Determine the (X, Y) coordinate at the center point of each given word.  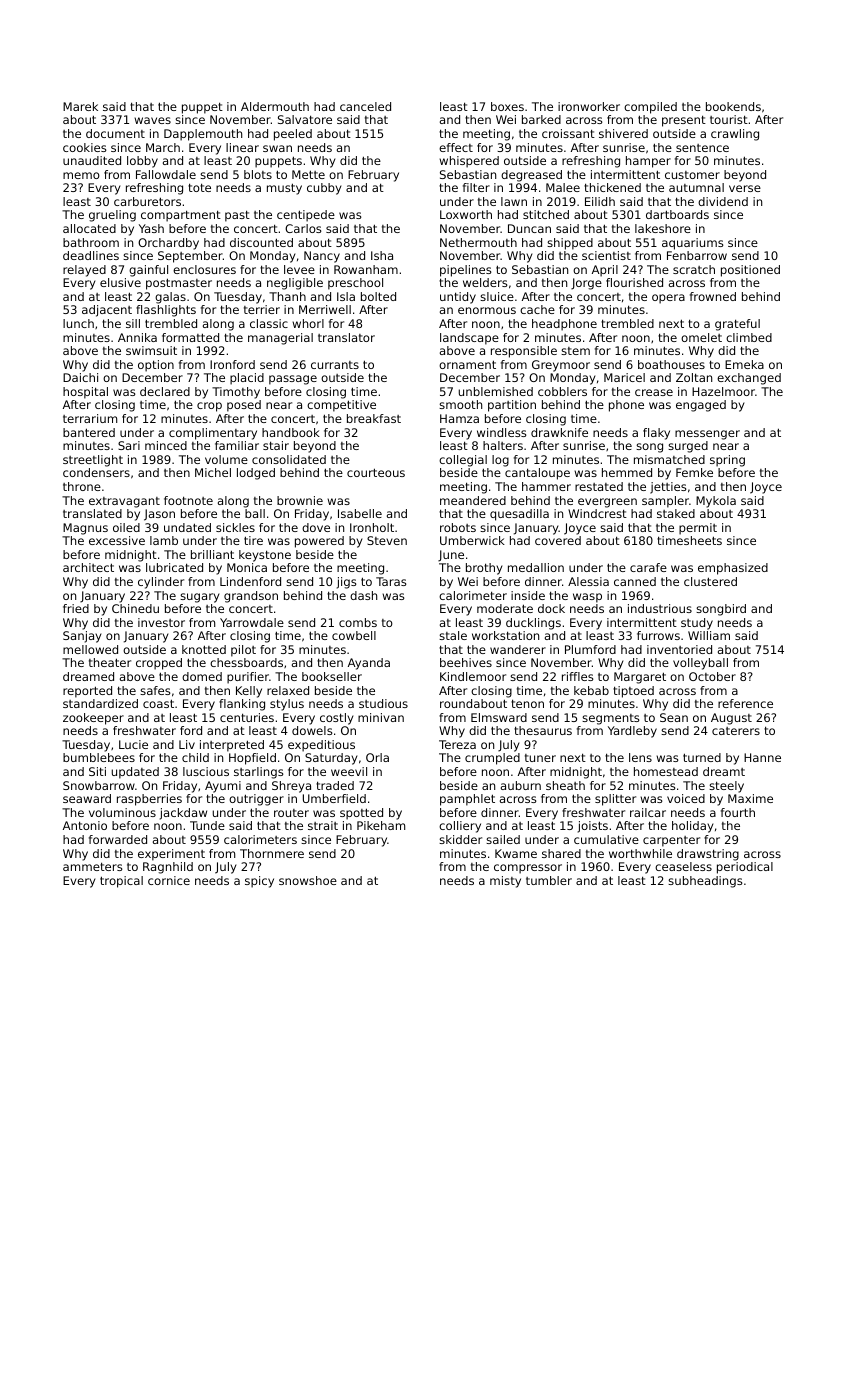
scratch (694, 269)
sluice (497, 296)
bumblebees (99, 757)
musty (284, 189)
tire (253, 540)
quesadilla (519, 515)
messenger (707, 435)
